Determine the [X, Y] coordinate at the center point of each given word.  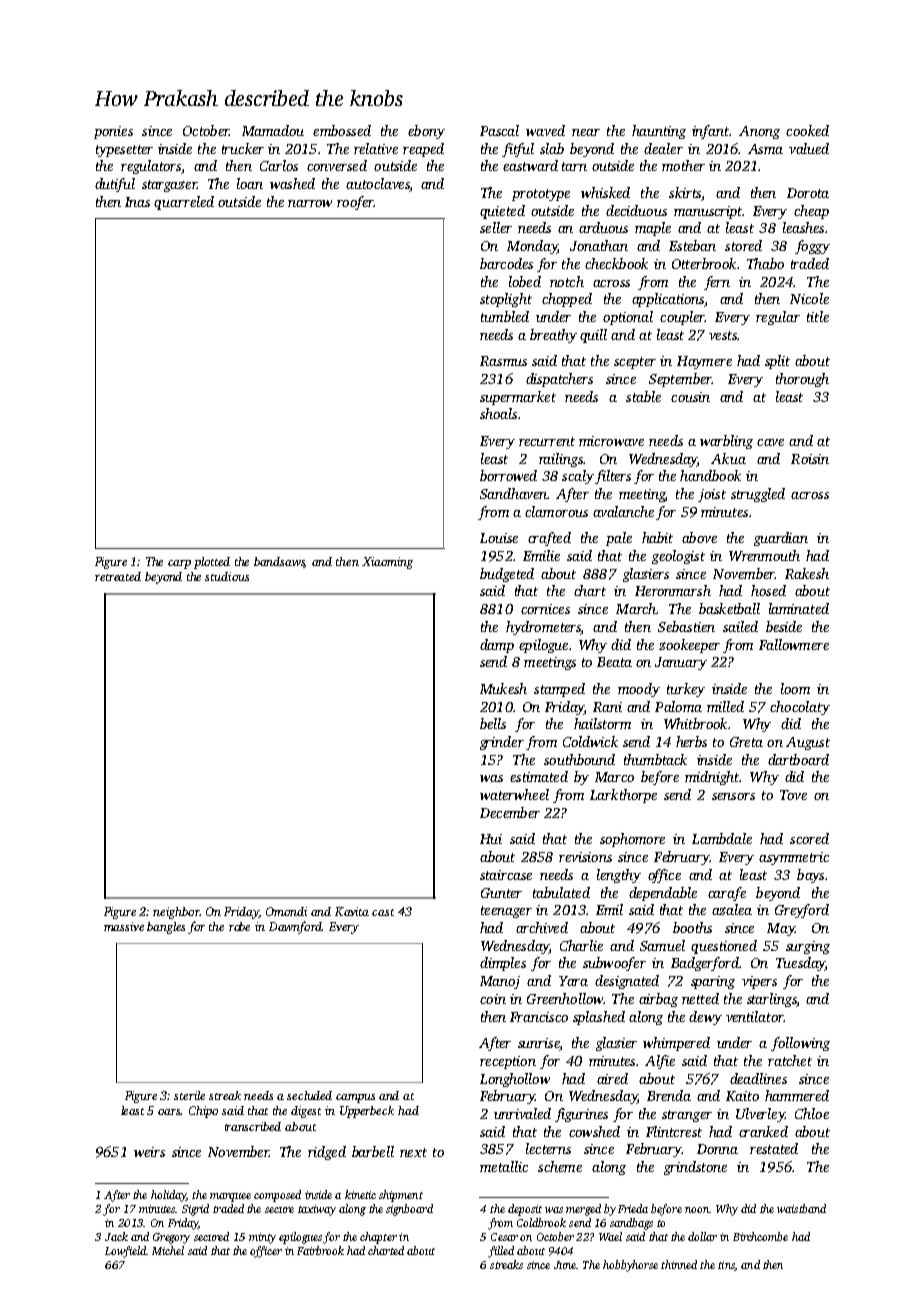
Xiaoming [387, 563]
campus [355, 1098]
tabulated [561, 892]
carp [179, 564]
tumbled [505, 316]
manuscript [708, 212]
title [818, 316]
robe [239, 926]
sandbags [631, 1224]
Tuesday [800, 964]
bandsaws [279, 562]
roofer [355, 203]
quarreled [184, 203]
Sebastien [686, 626]
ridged [327, 1153]
